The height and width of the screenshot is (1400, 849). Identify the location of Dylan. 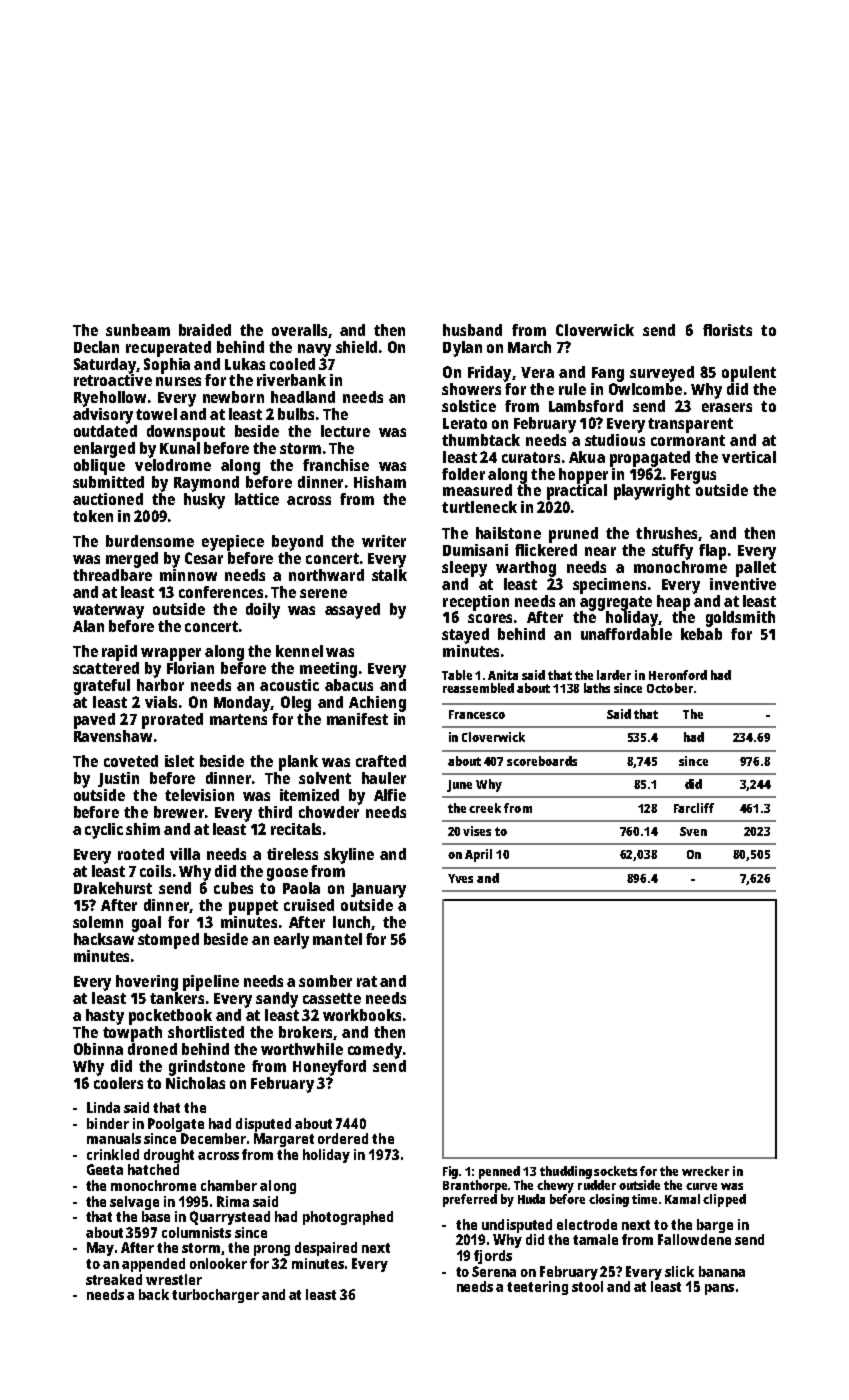
(462, 349).
